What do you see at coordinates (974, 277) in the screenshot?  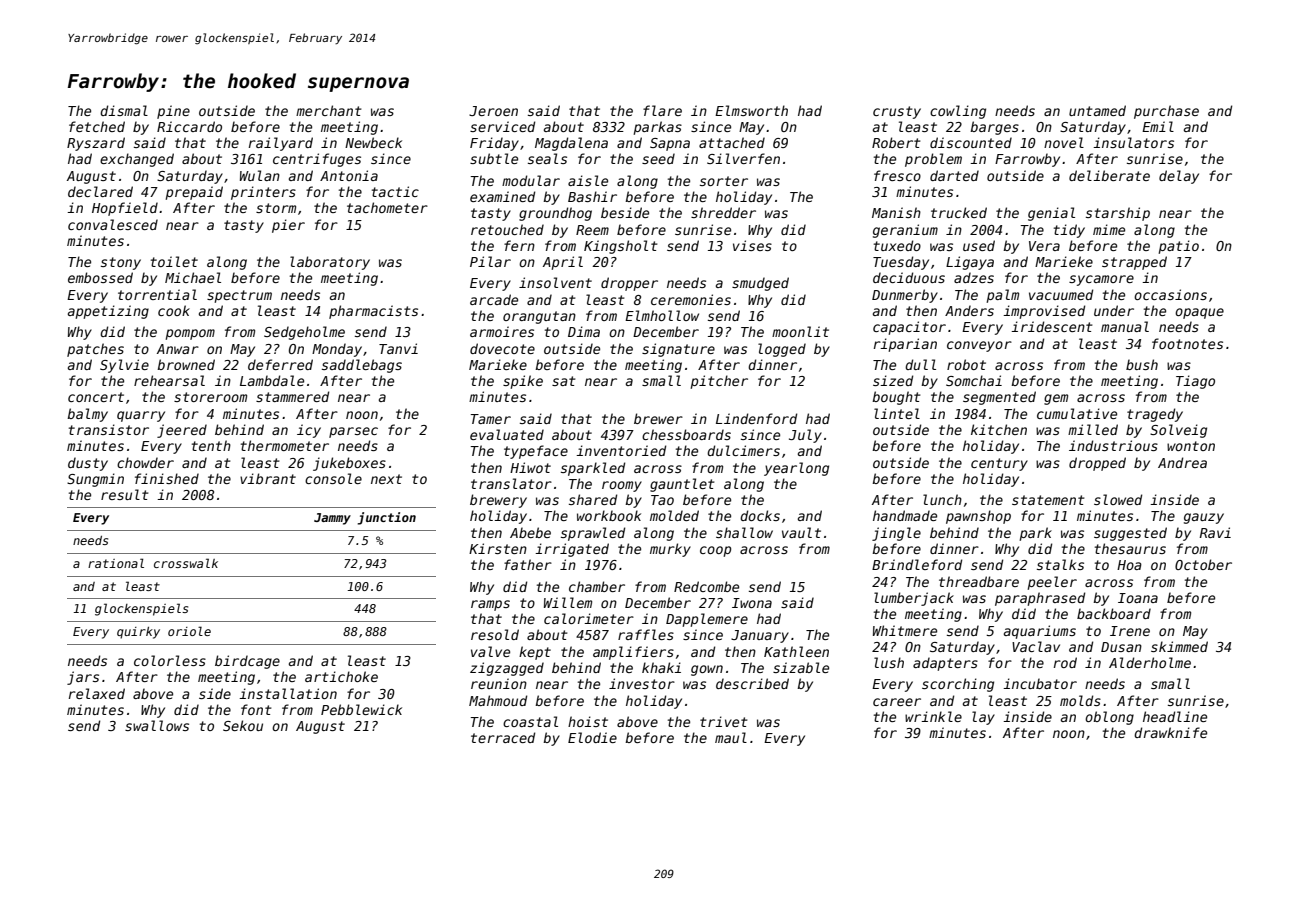 I see `adzes` at bounding box center [974, 277].
